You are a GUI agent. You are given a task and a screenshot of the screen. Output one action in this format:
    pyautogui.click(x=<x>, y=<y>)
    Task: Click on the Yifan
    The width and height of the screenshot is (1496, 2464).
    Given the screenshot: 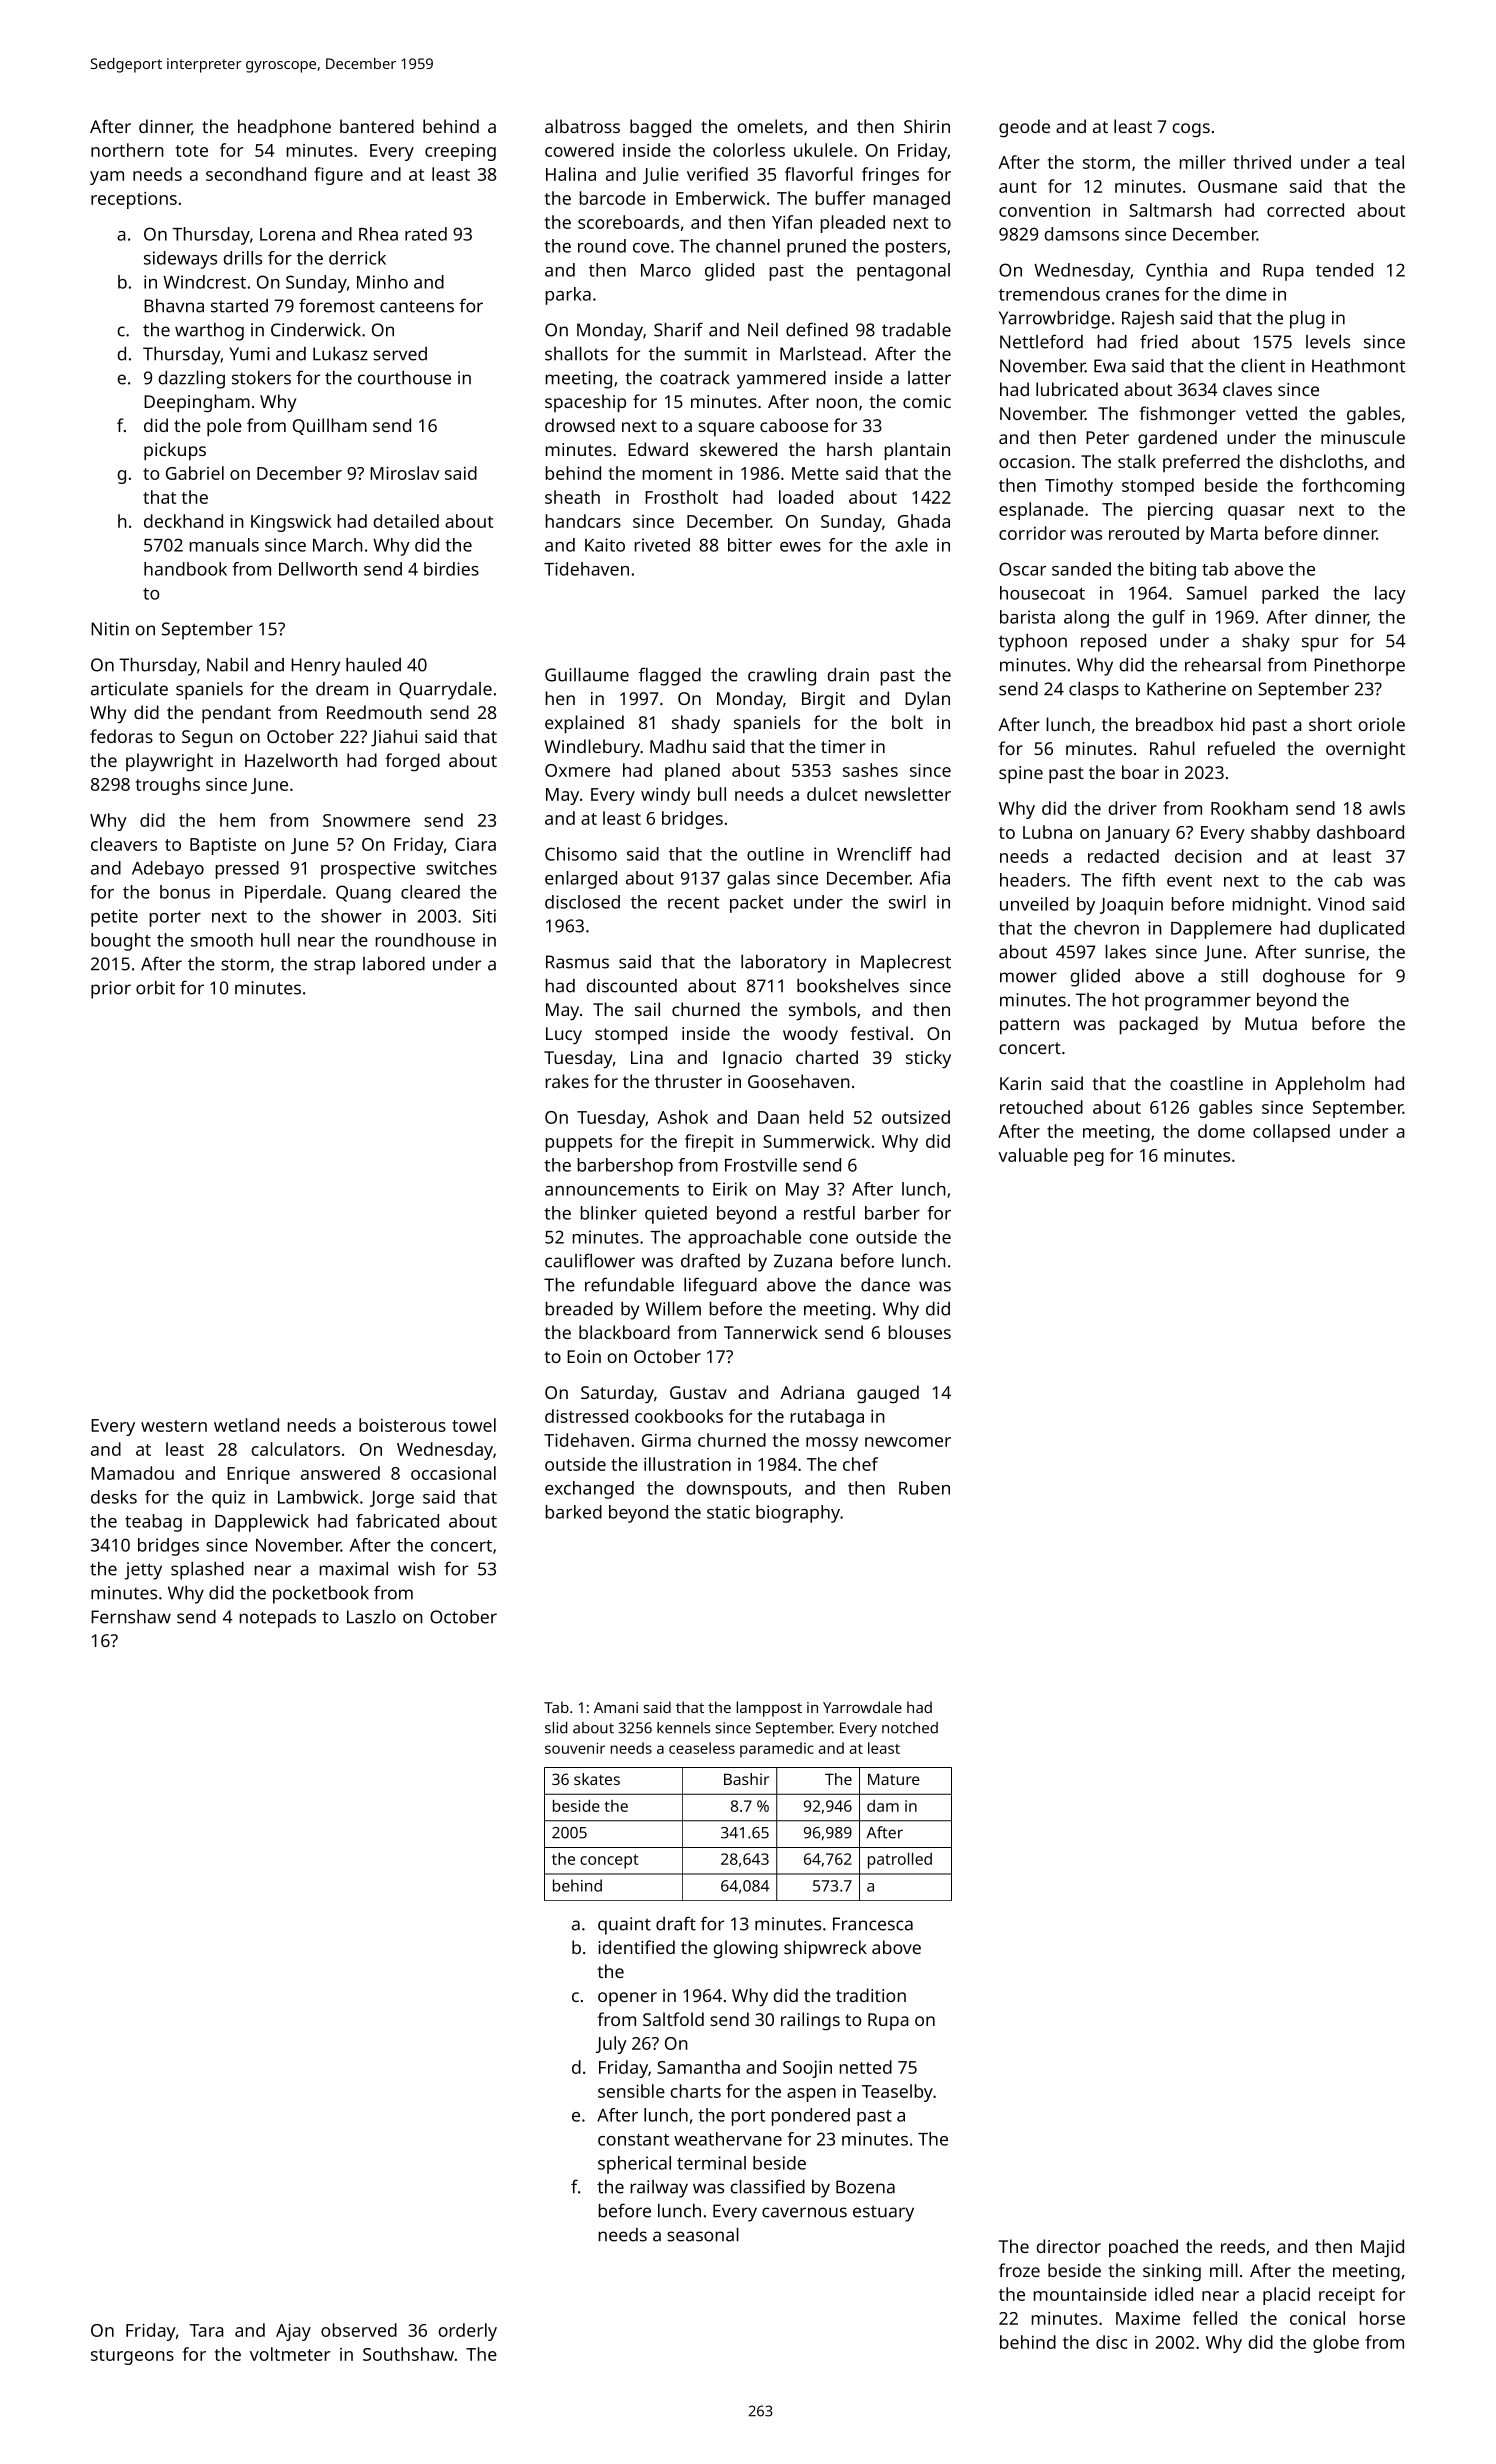 What is the action you would take?
    pyautogui.click(x=792, y=222)
